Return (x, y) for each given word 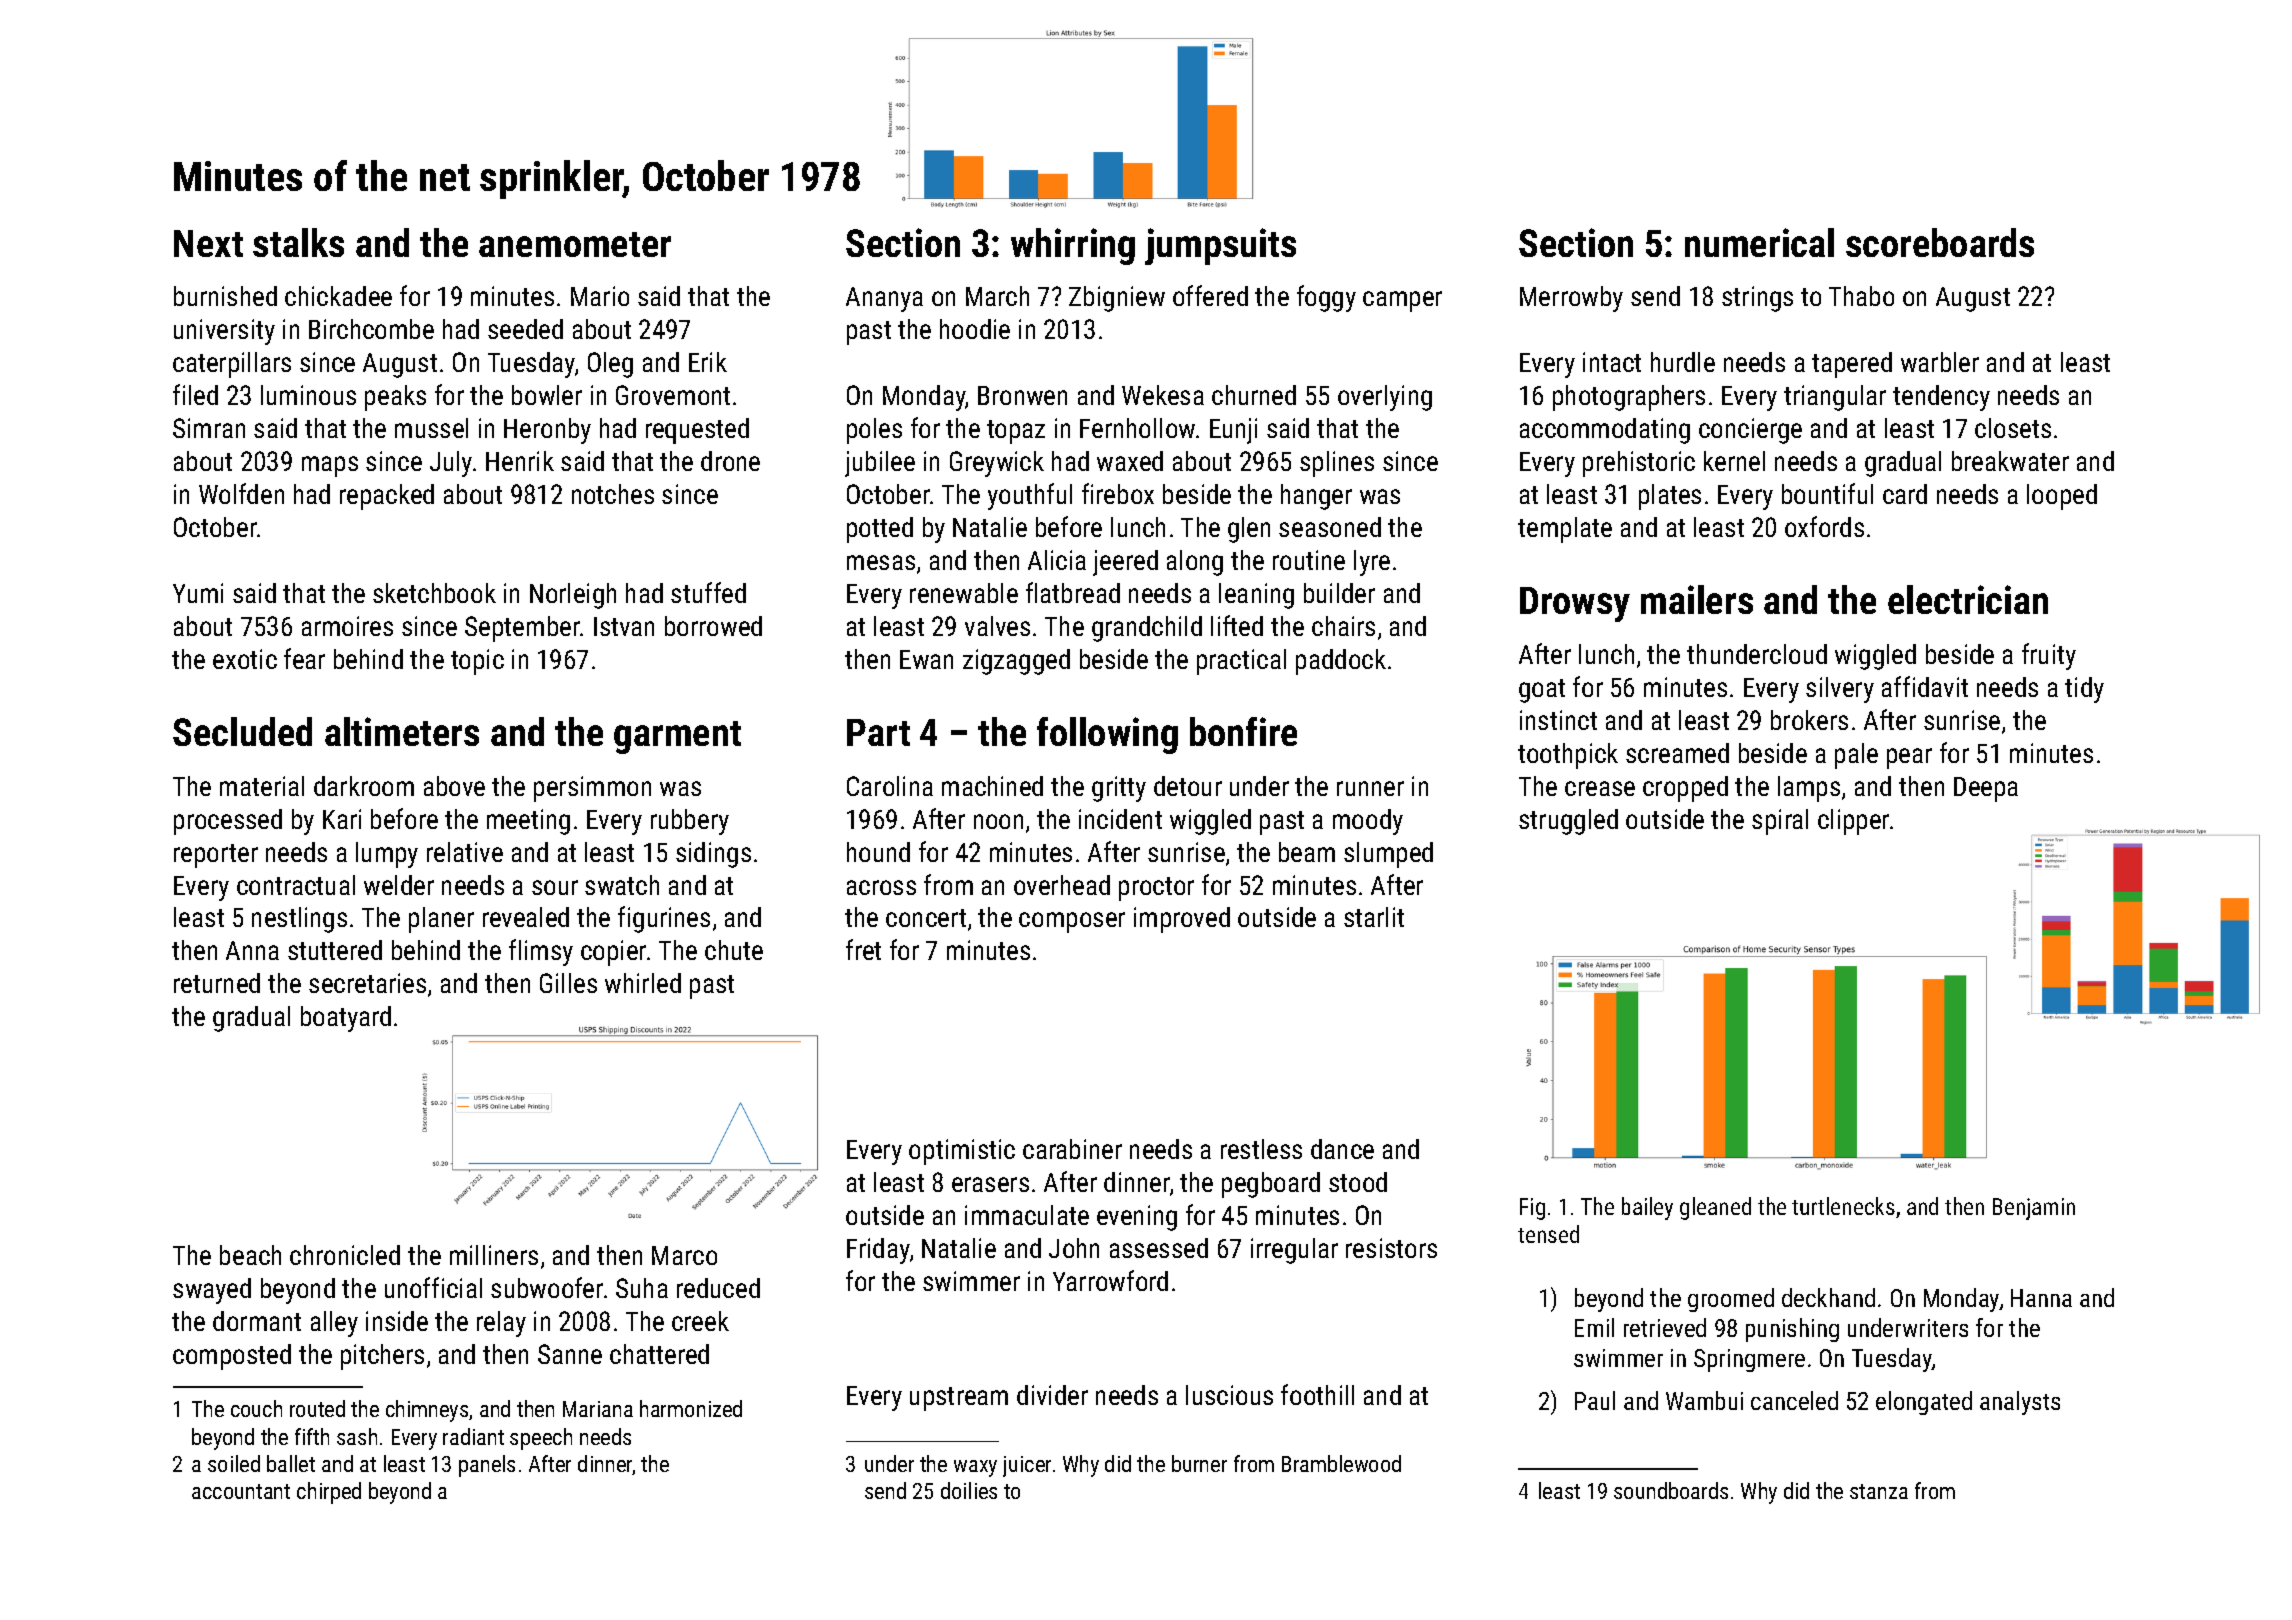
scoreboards (1940, 242)
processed (228, 822)
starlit (1374, 917)
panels (487, 1466)
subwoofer (547, 1287)
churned (1254, 395)
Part (878, 732)
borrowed (713, 626)
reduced (718, 1288)
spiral (1780, 822)
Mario (600, 296)
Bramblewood (1341, 1463)
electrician (1968, 599)
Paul (1595, 1400)
